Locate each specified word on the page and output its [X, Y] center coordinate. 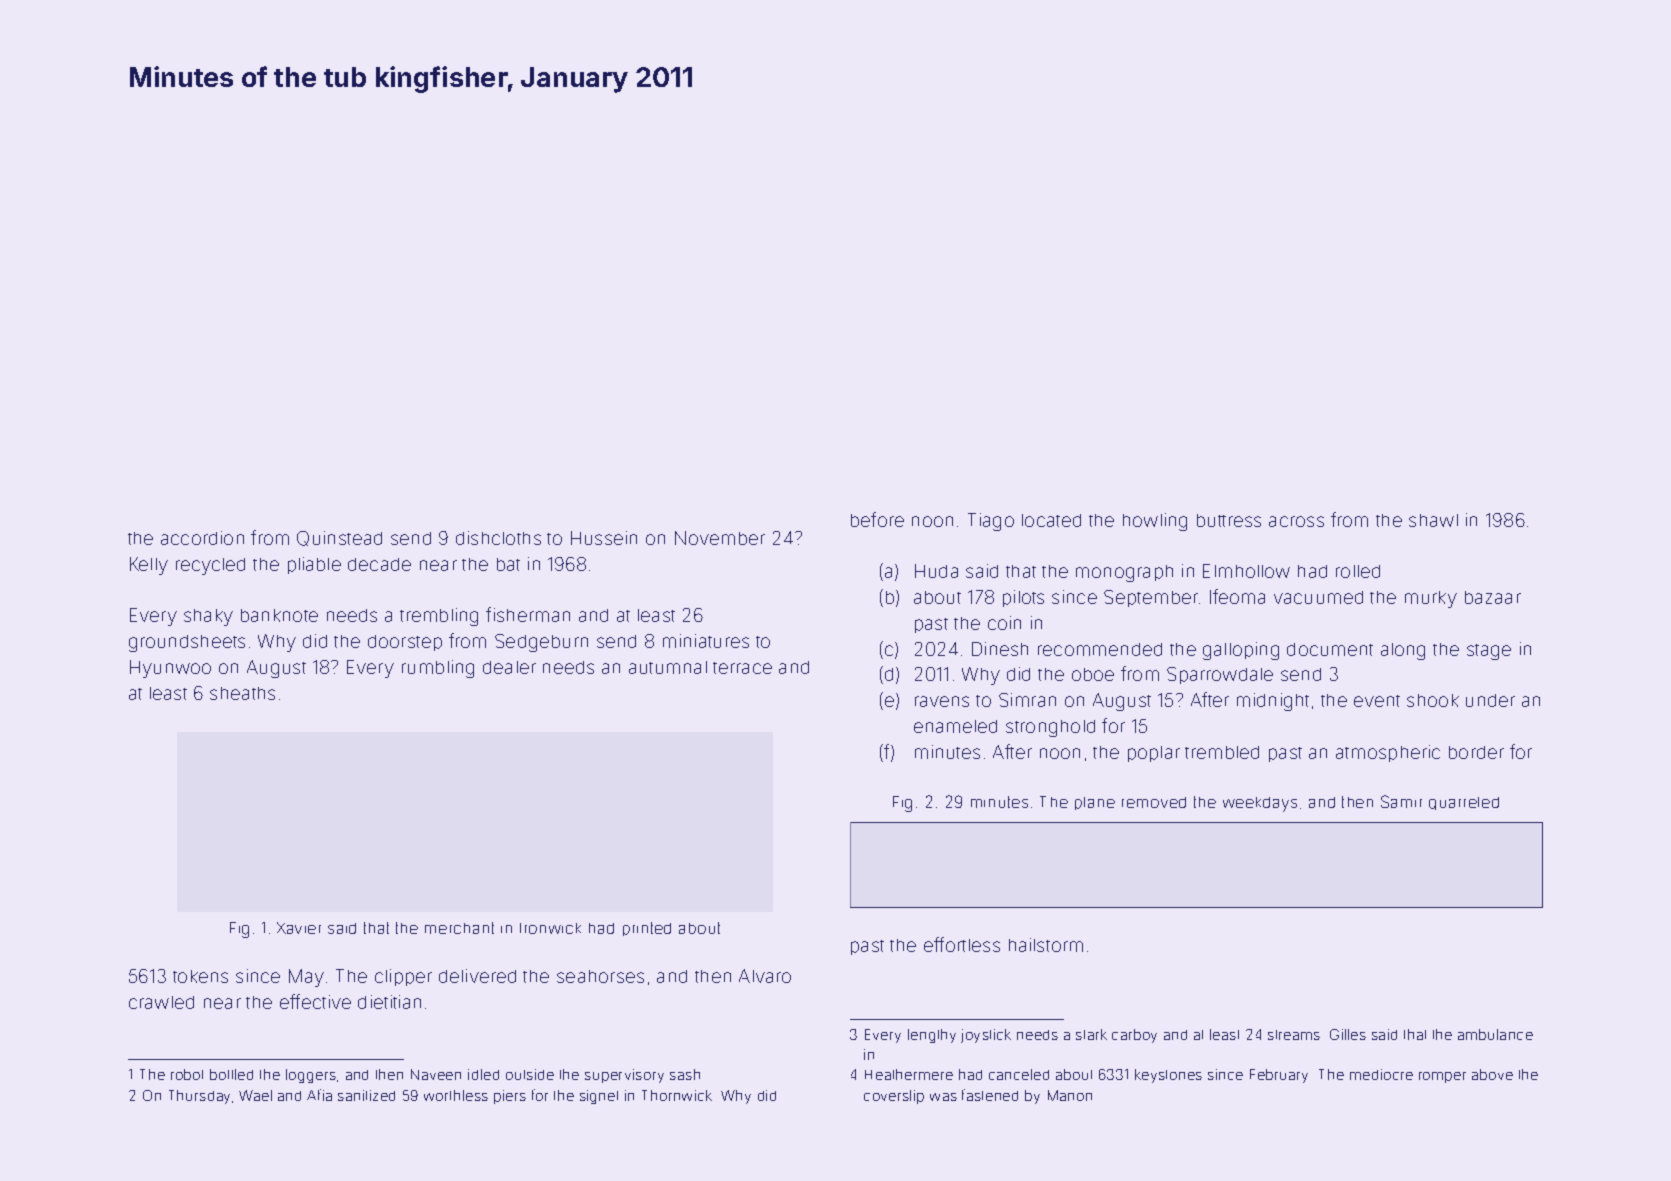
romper [1442, 1077]
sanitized [366, 1095]
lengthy [932, 1036]
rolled [1358, 571]
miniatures [706, 641]
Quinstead [339, 538]
